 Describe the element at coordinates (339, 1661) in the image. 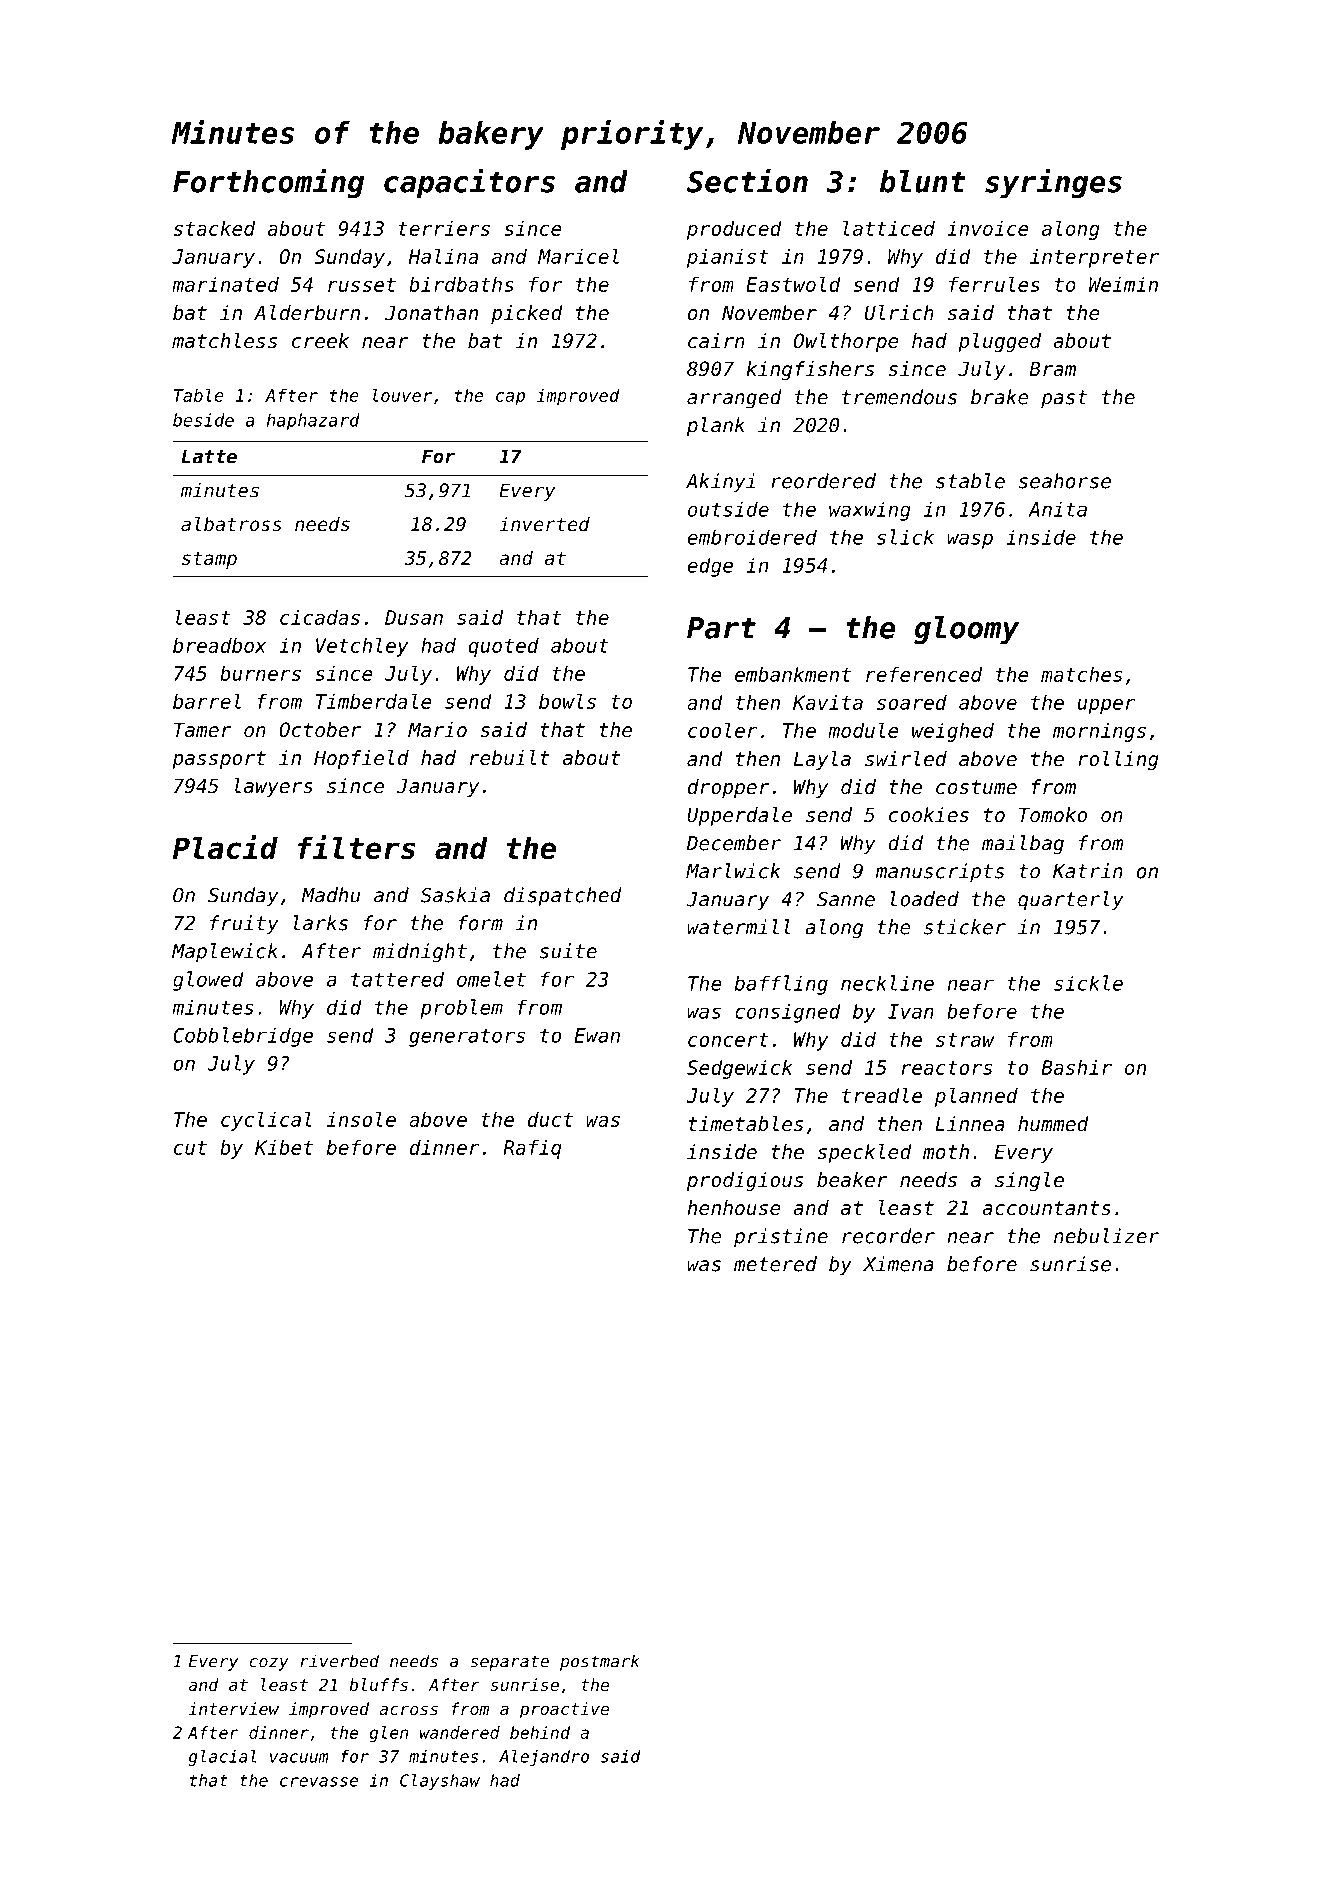

I see `riverbed` at that location.
